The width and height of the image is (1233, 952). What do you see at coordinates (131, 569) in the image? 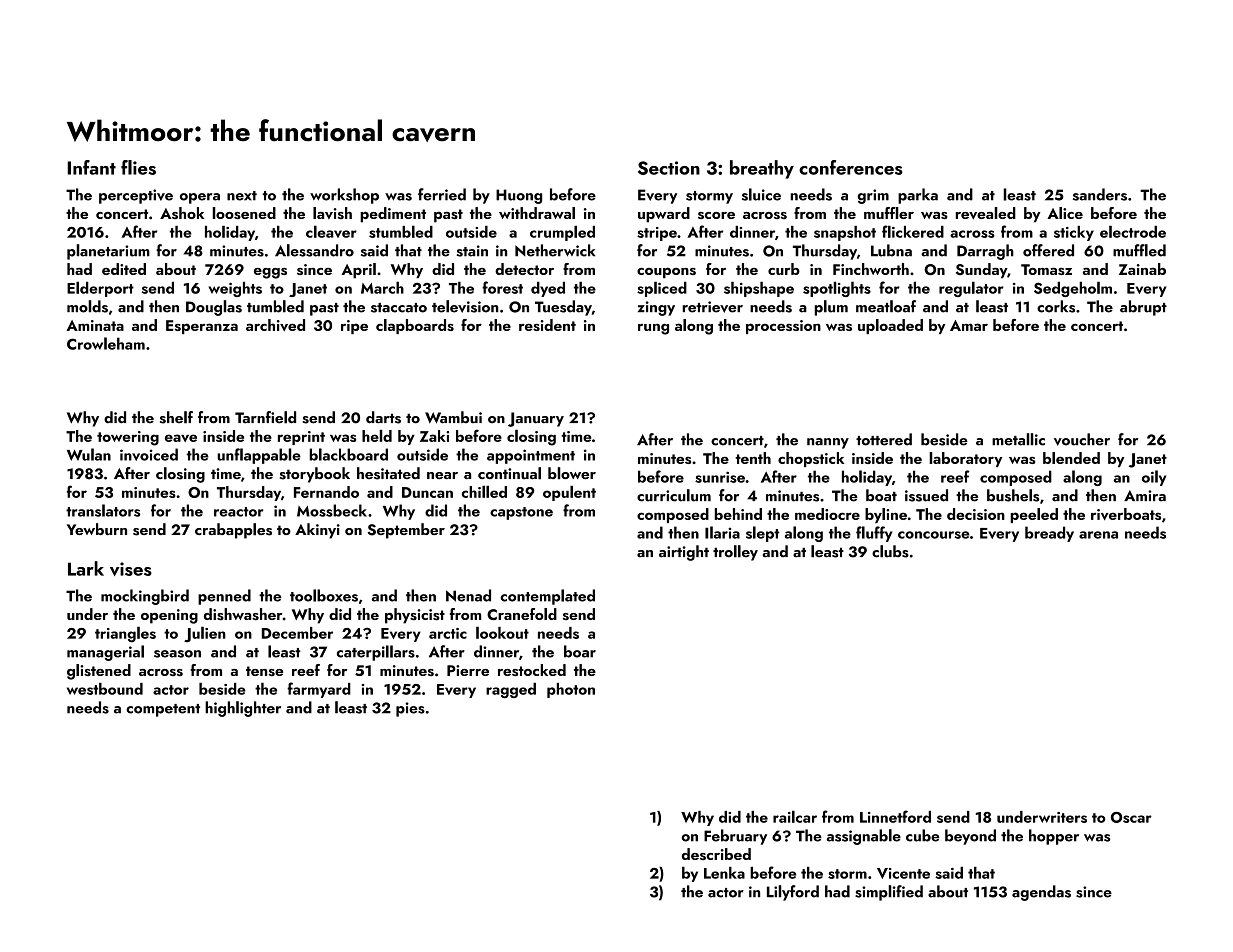
I see `vises` at bounding box center [131, 569].
